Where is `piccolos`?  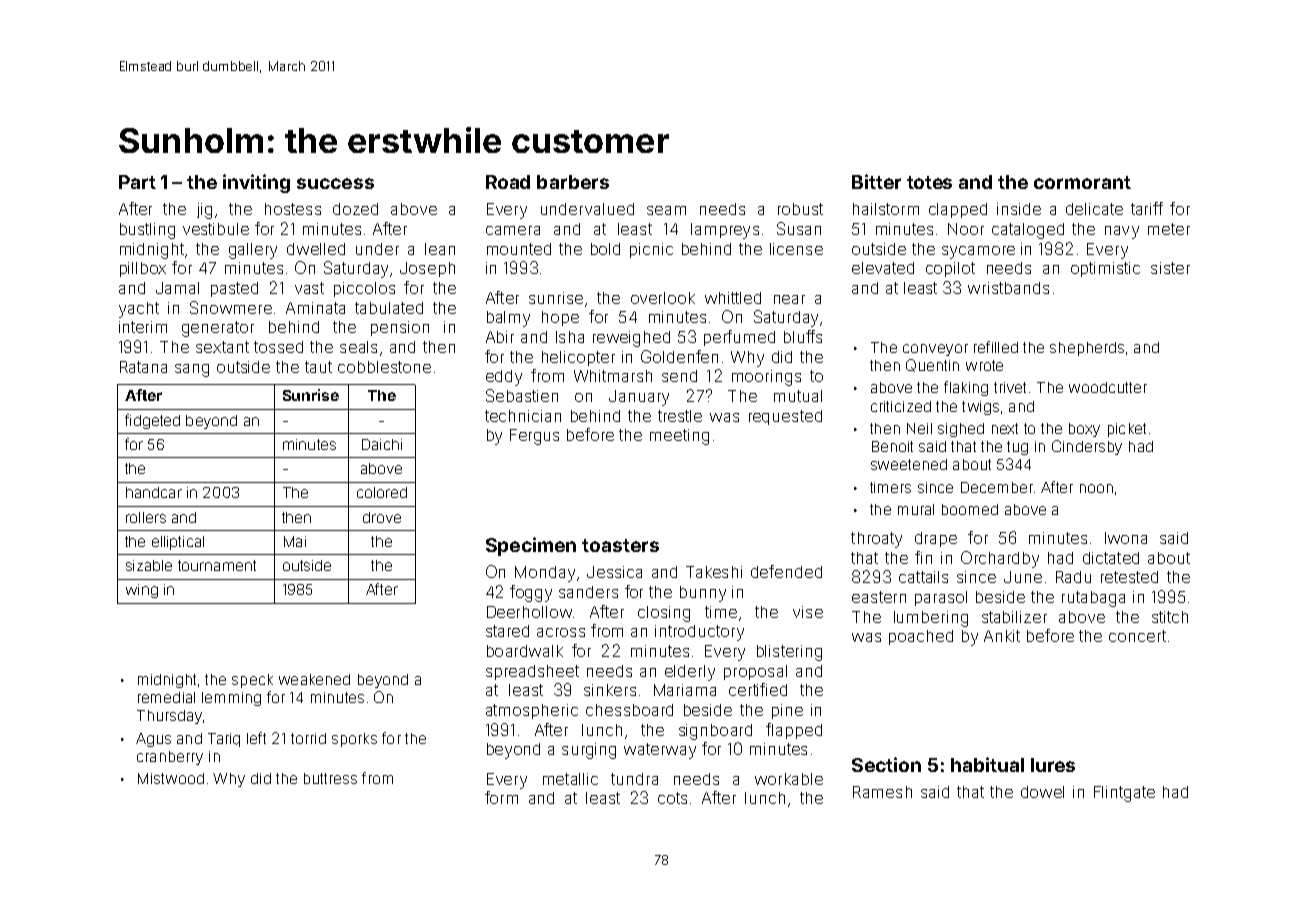
piccolos is located at coordinates (364, 289).
